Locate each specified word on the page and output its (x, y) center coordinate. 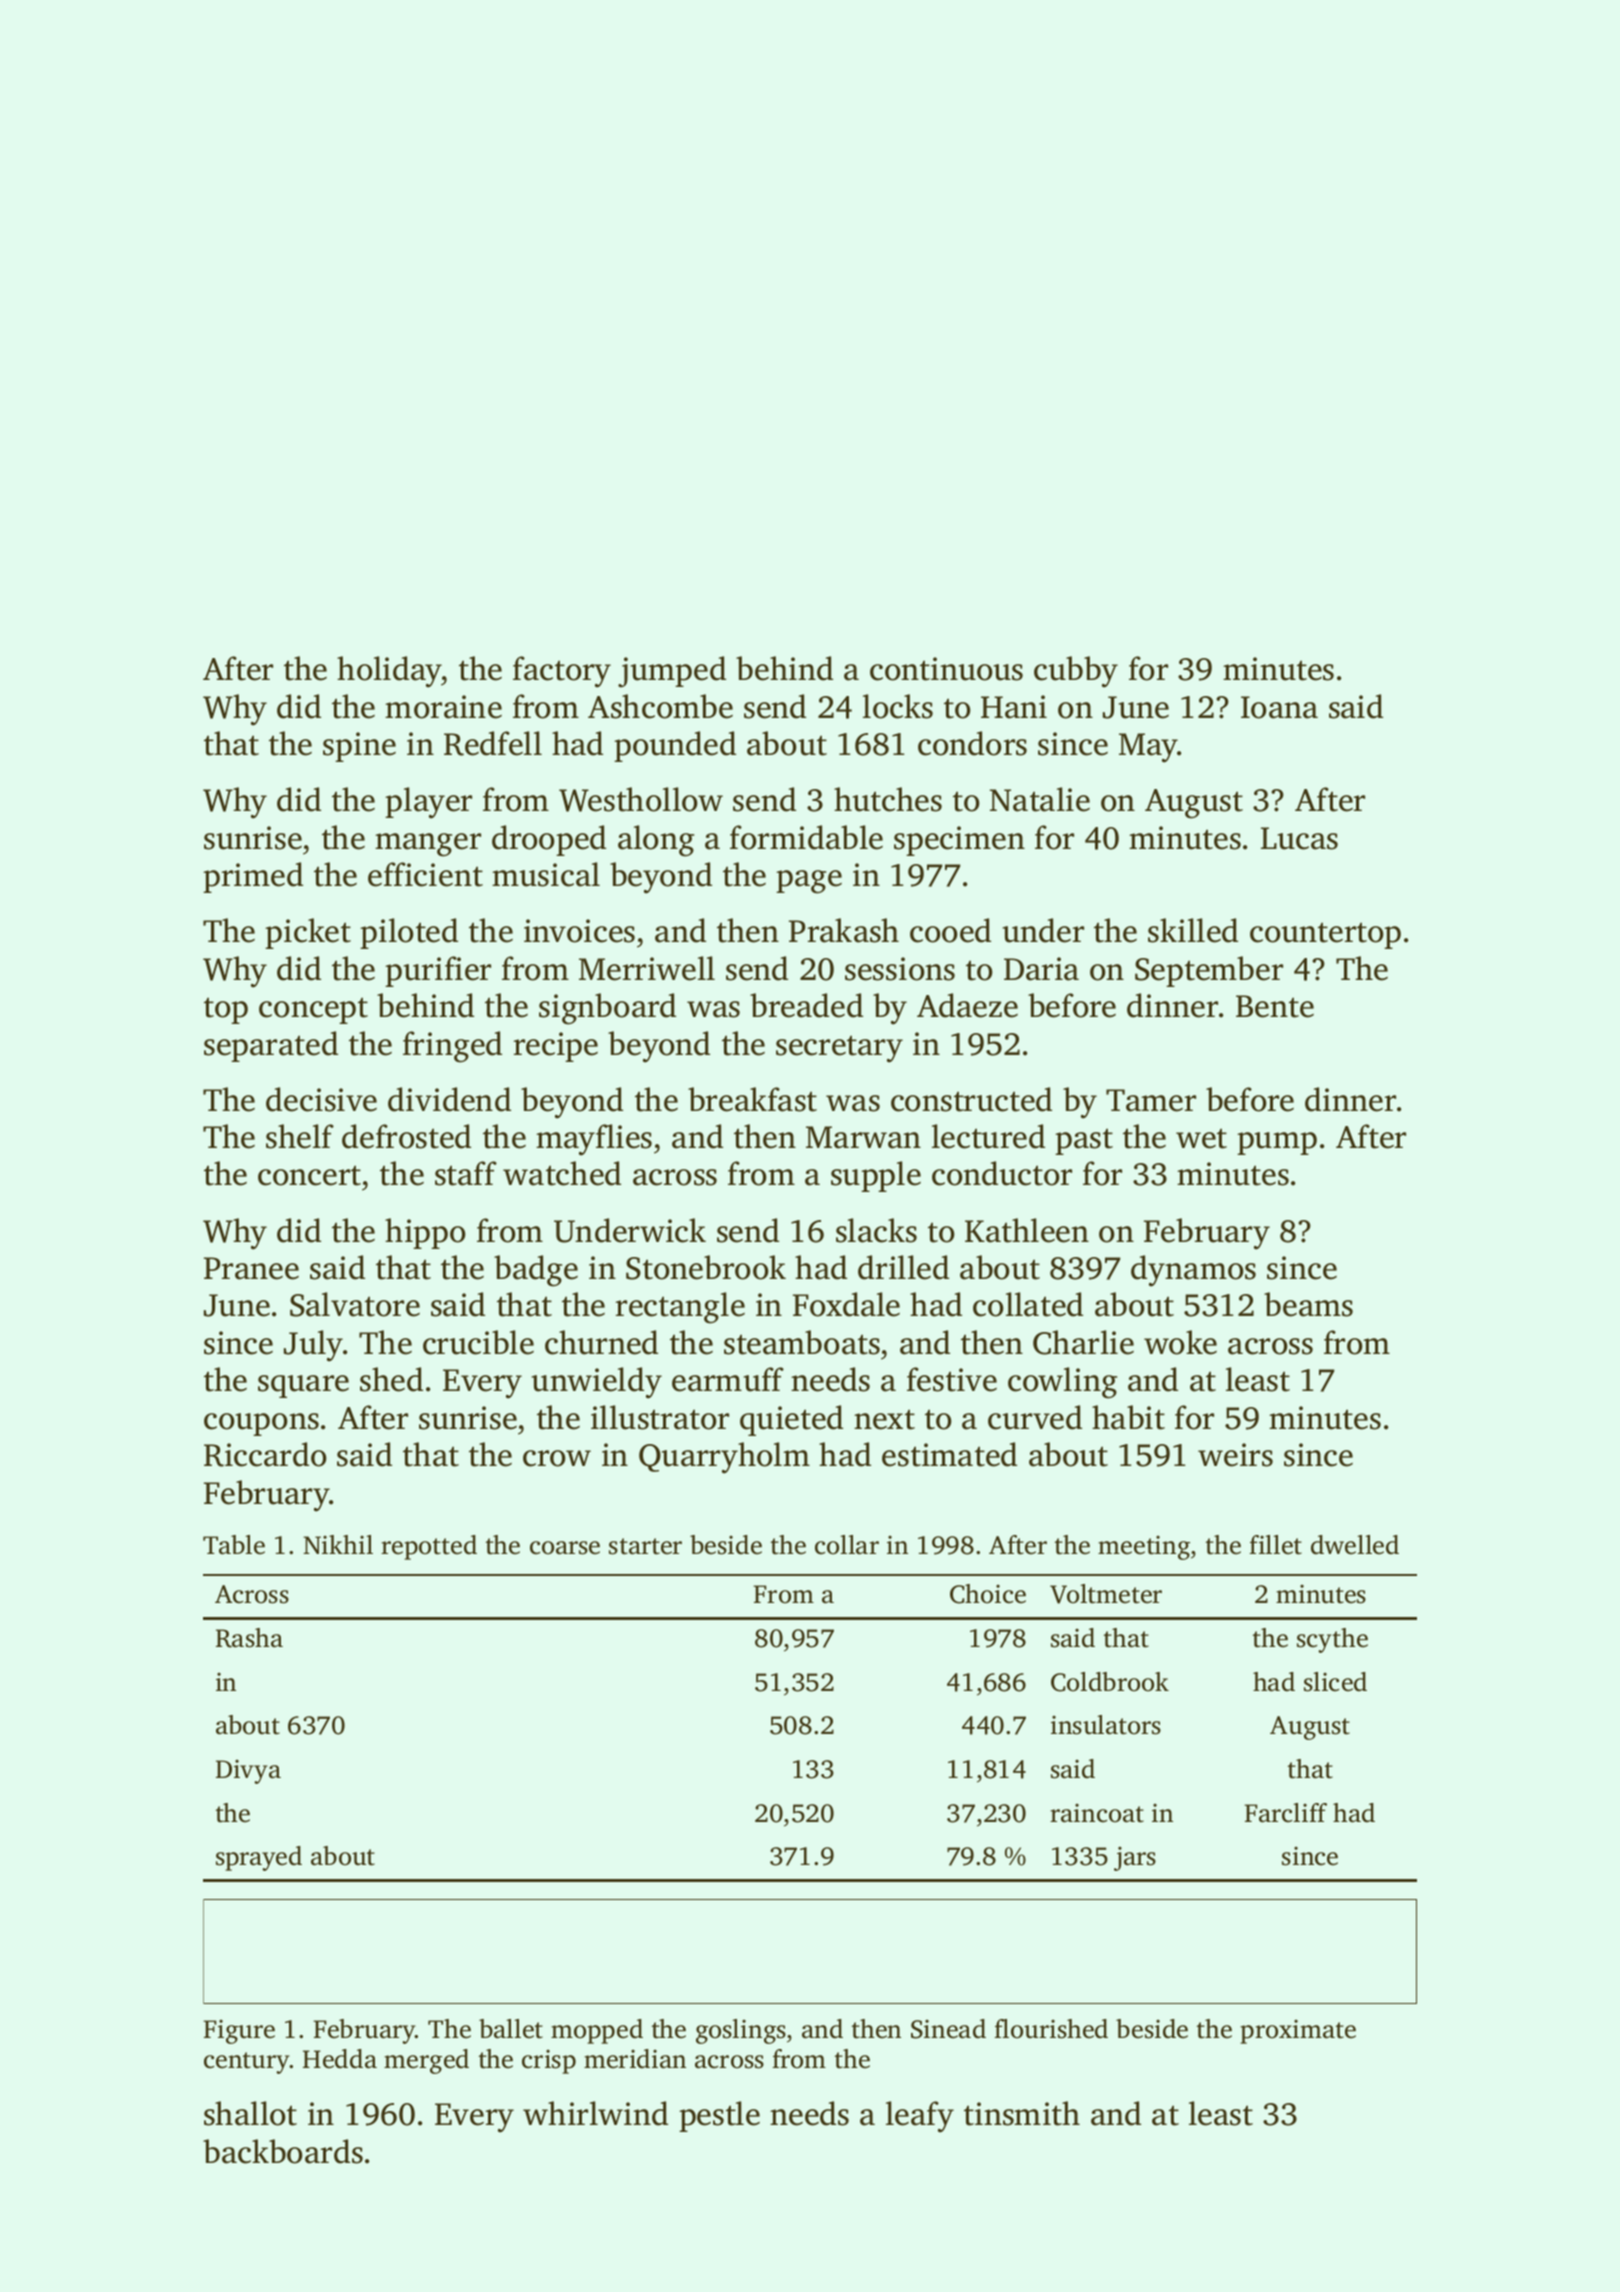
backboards (283, 2151)
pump (1277, 1143)
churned (601, 1342)
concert (309, 1175)
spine (359, 747)
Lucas (1299, 838)
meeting (1144, 1548)
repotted (429, 1547)
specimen (959, 841)
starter (645, 1546)
